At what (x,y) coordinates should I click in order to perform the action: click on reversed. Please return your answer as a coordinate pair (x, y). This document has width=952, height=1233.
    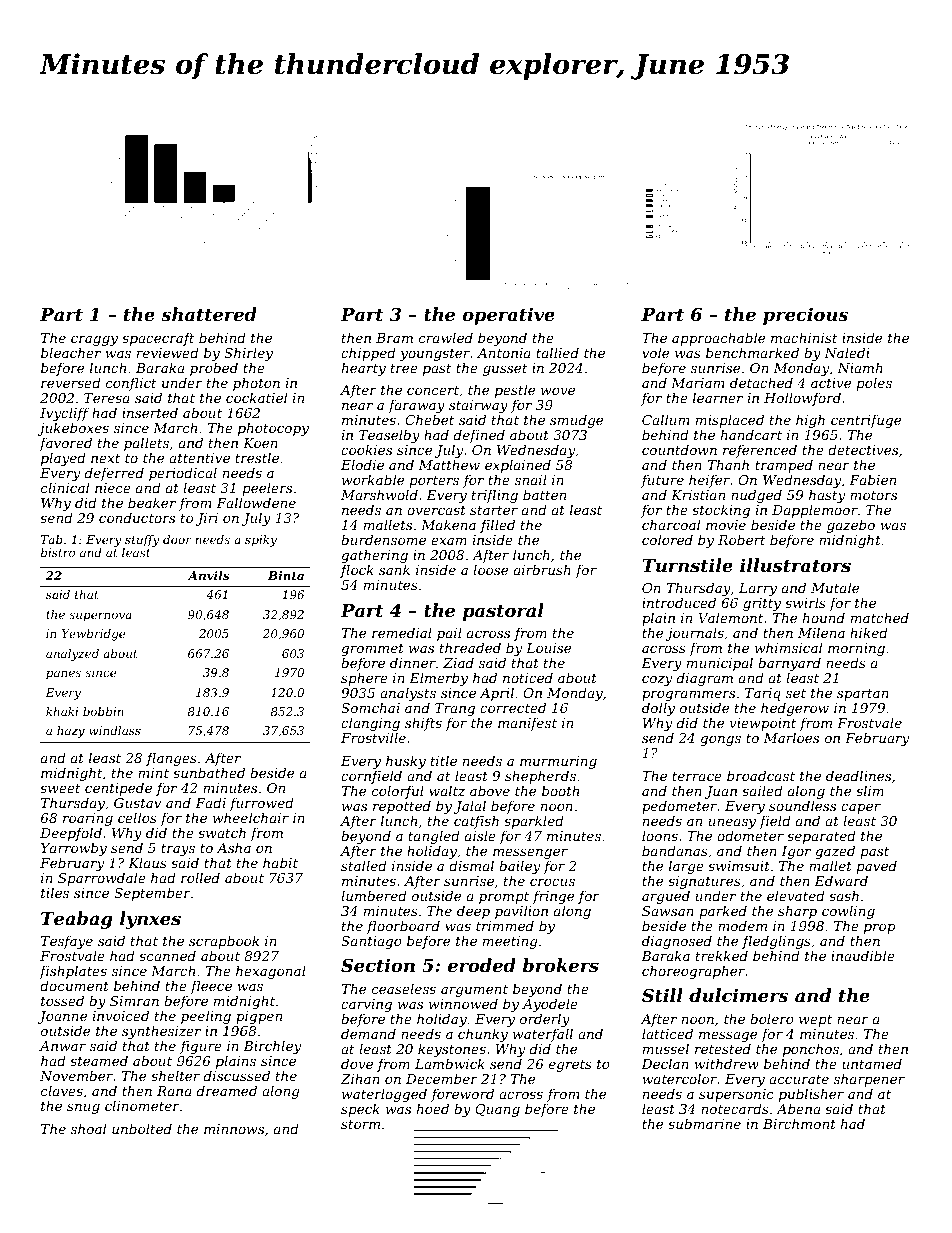
    Looking at the image, I should click on (71, 382).
